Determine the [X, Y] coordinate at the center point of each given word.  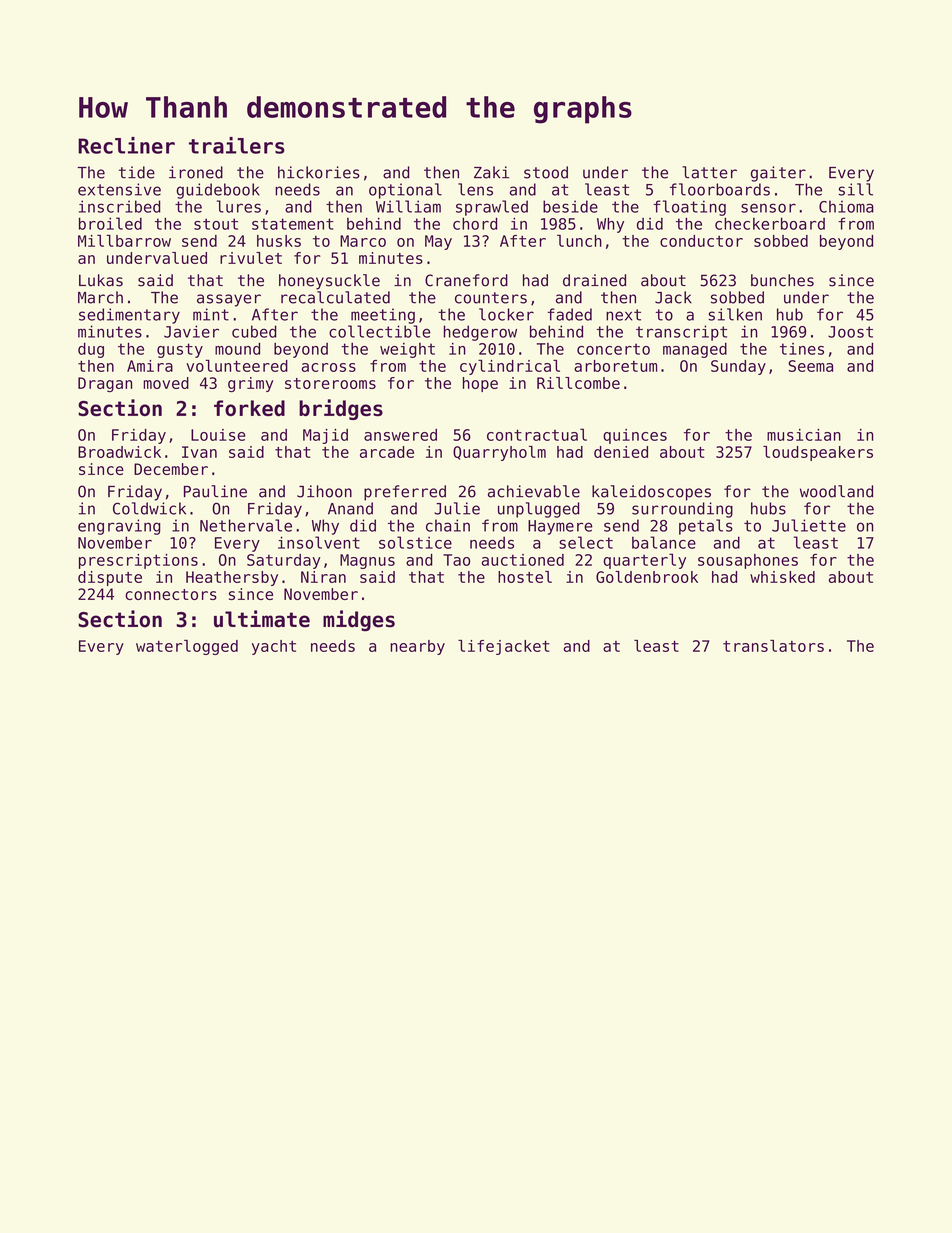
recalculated [335, 297]
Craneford [466, 280]
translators [773, 645]
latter [709, 172]
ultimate [262, 619]
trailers [237, 145]
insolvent [319, 542]
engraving [119, 527]
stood [546, 172]
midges [359, 620]
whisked [782, 577]
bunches [782, 280]
